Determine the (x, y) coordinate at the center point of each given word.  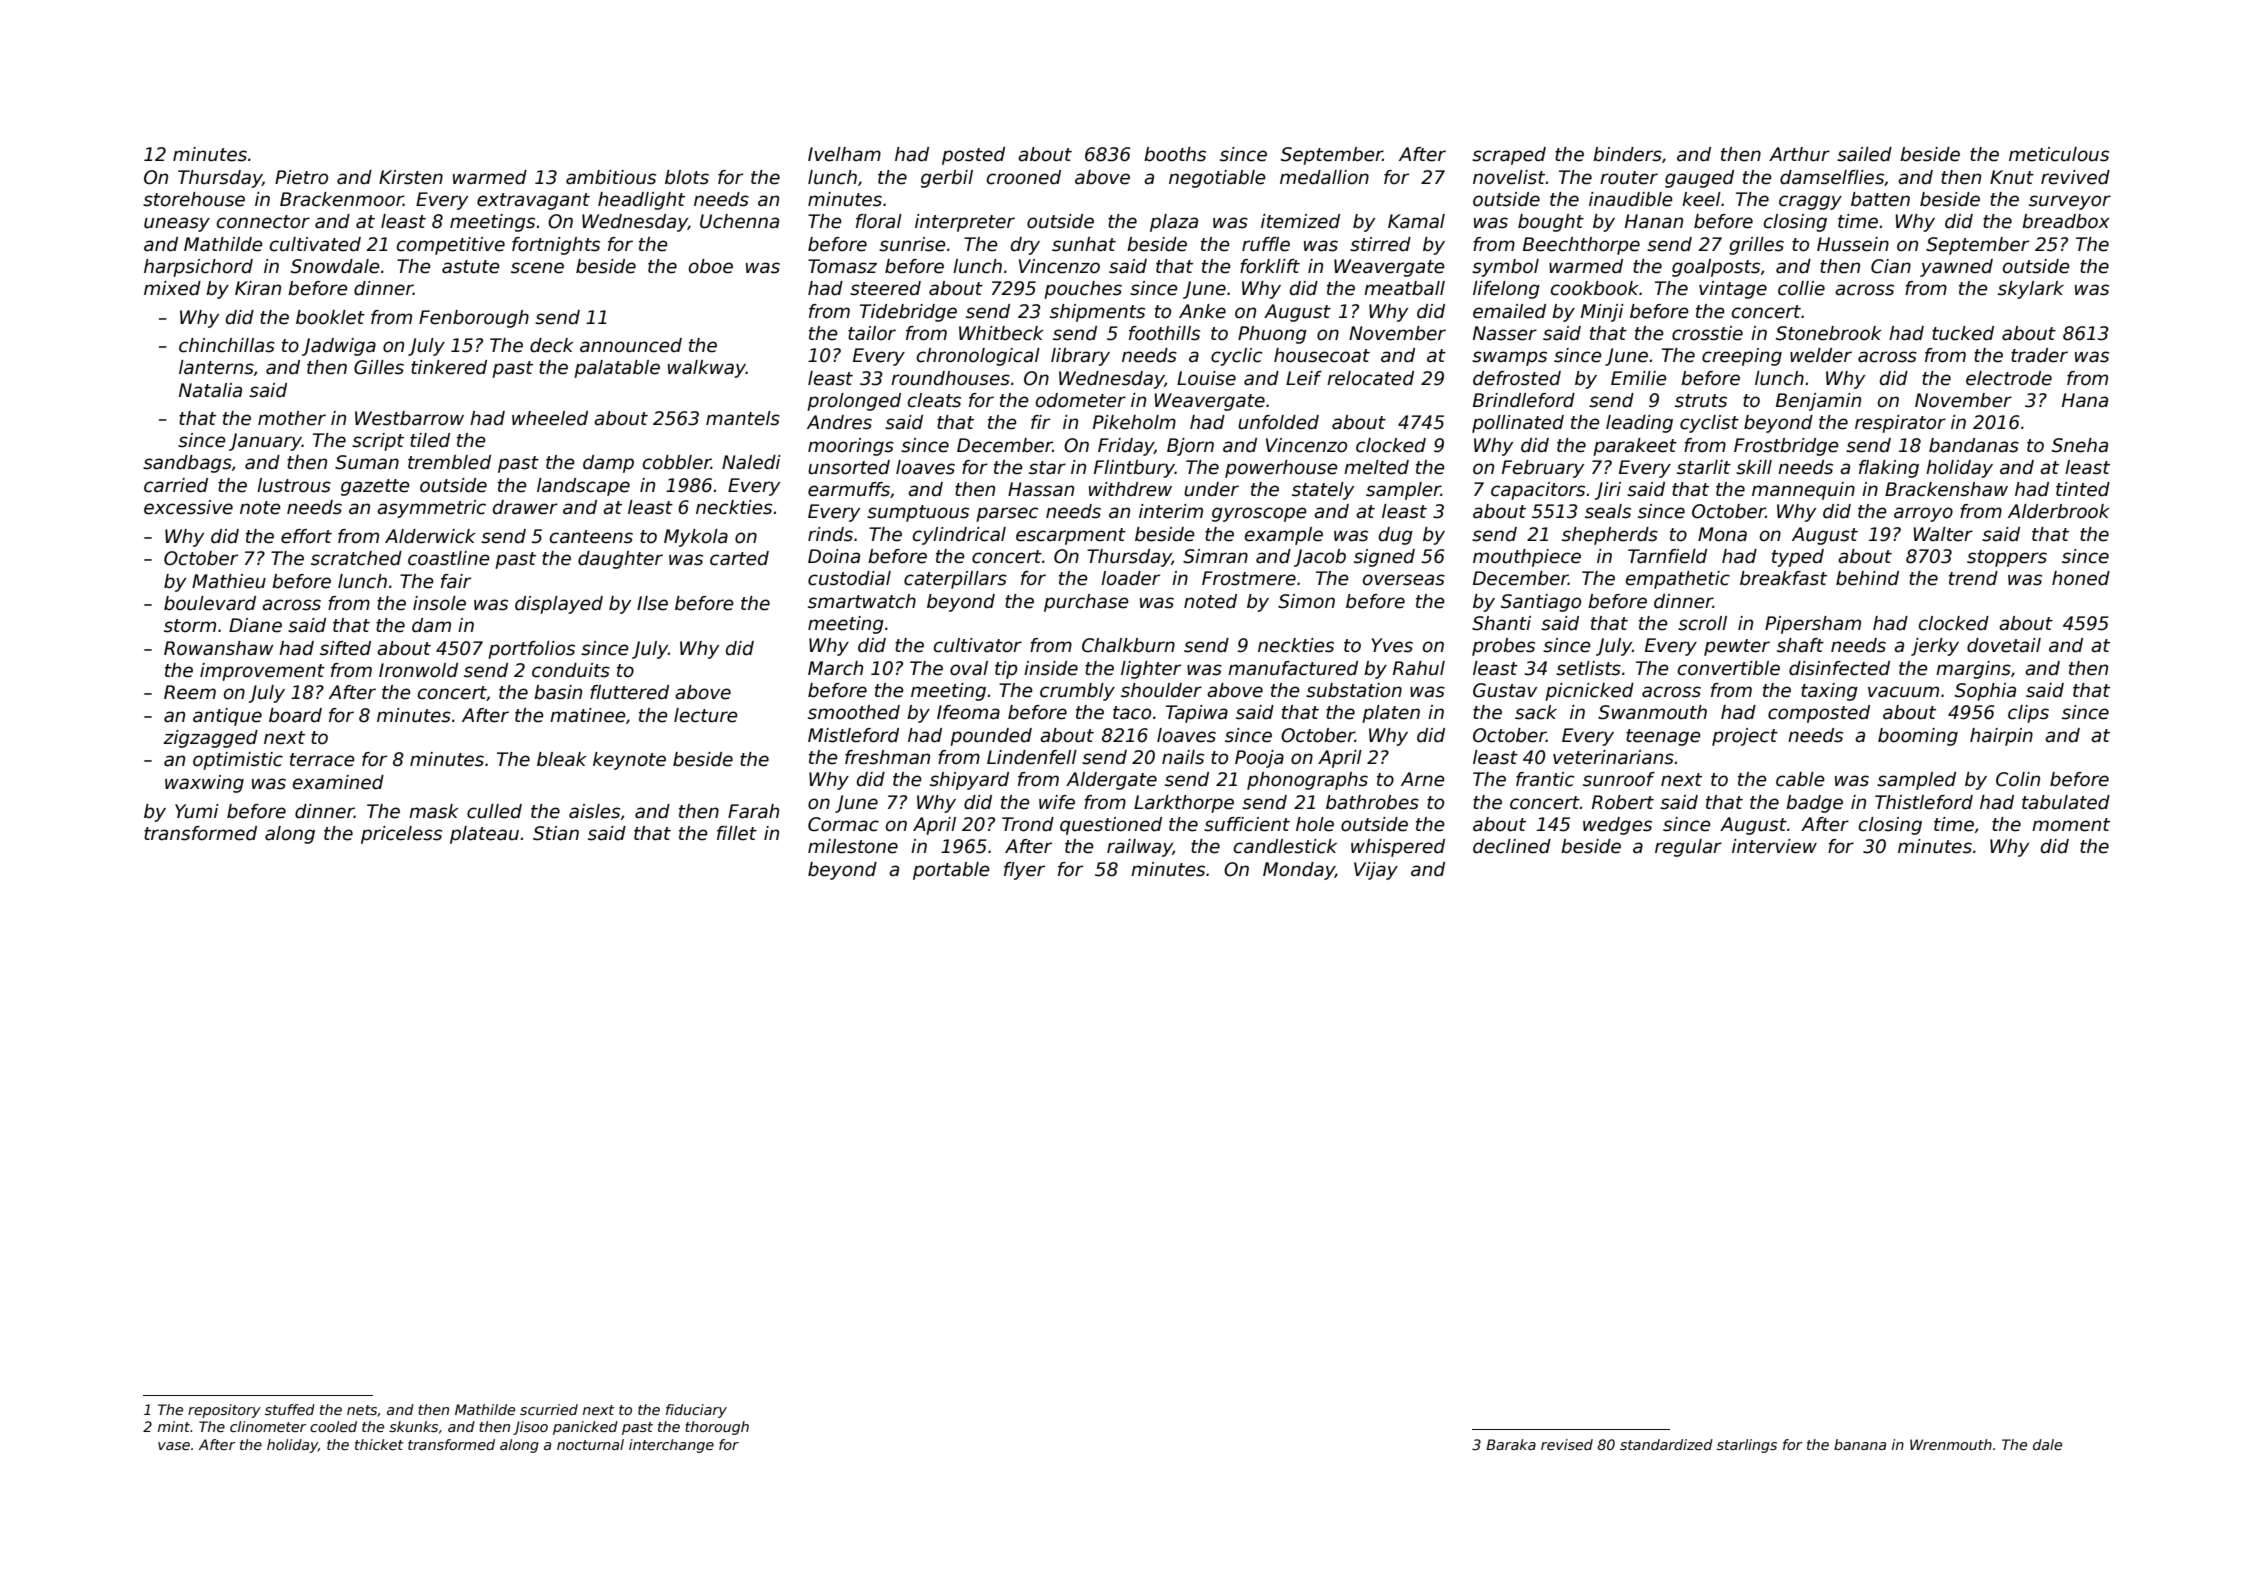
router (1629, 178)
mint (174, 1426)
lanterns (216, 367)
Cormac (843, 824)
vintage (1733, 290)
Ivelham (844, 154)
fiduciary (696, 1411)
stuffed (290, 1409)
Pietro (301, 177)
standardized (1666, 1444)
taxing (1829, 692)
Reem (190, 692)
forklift (1270, 266)
